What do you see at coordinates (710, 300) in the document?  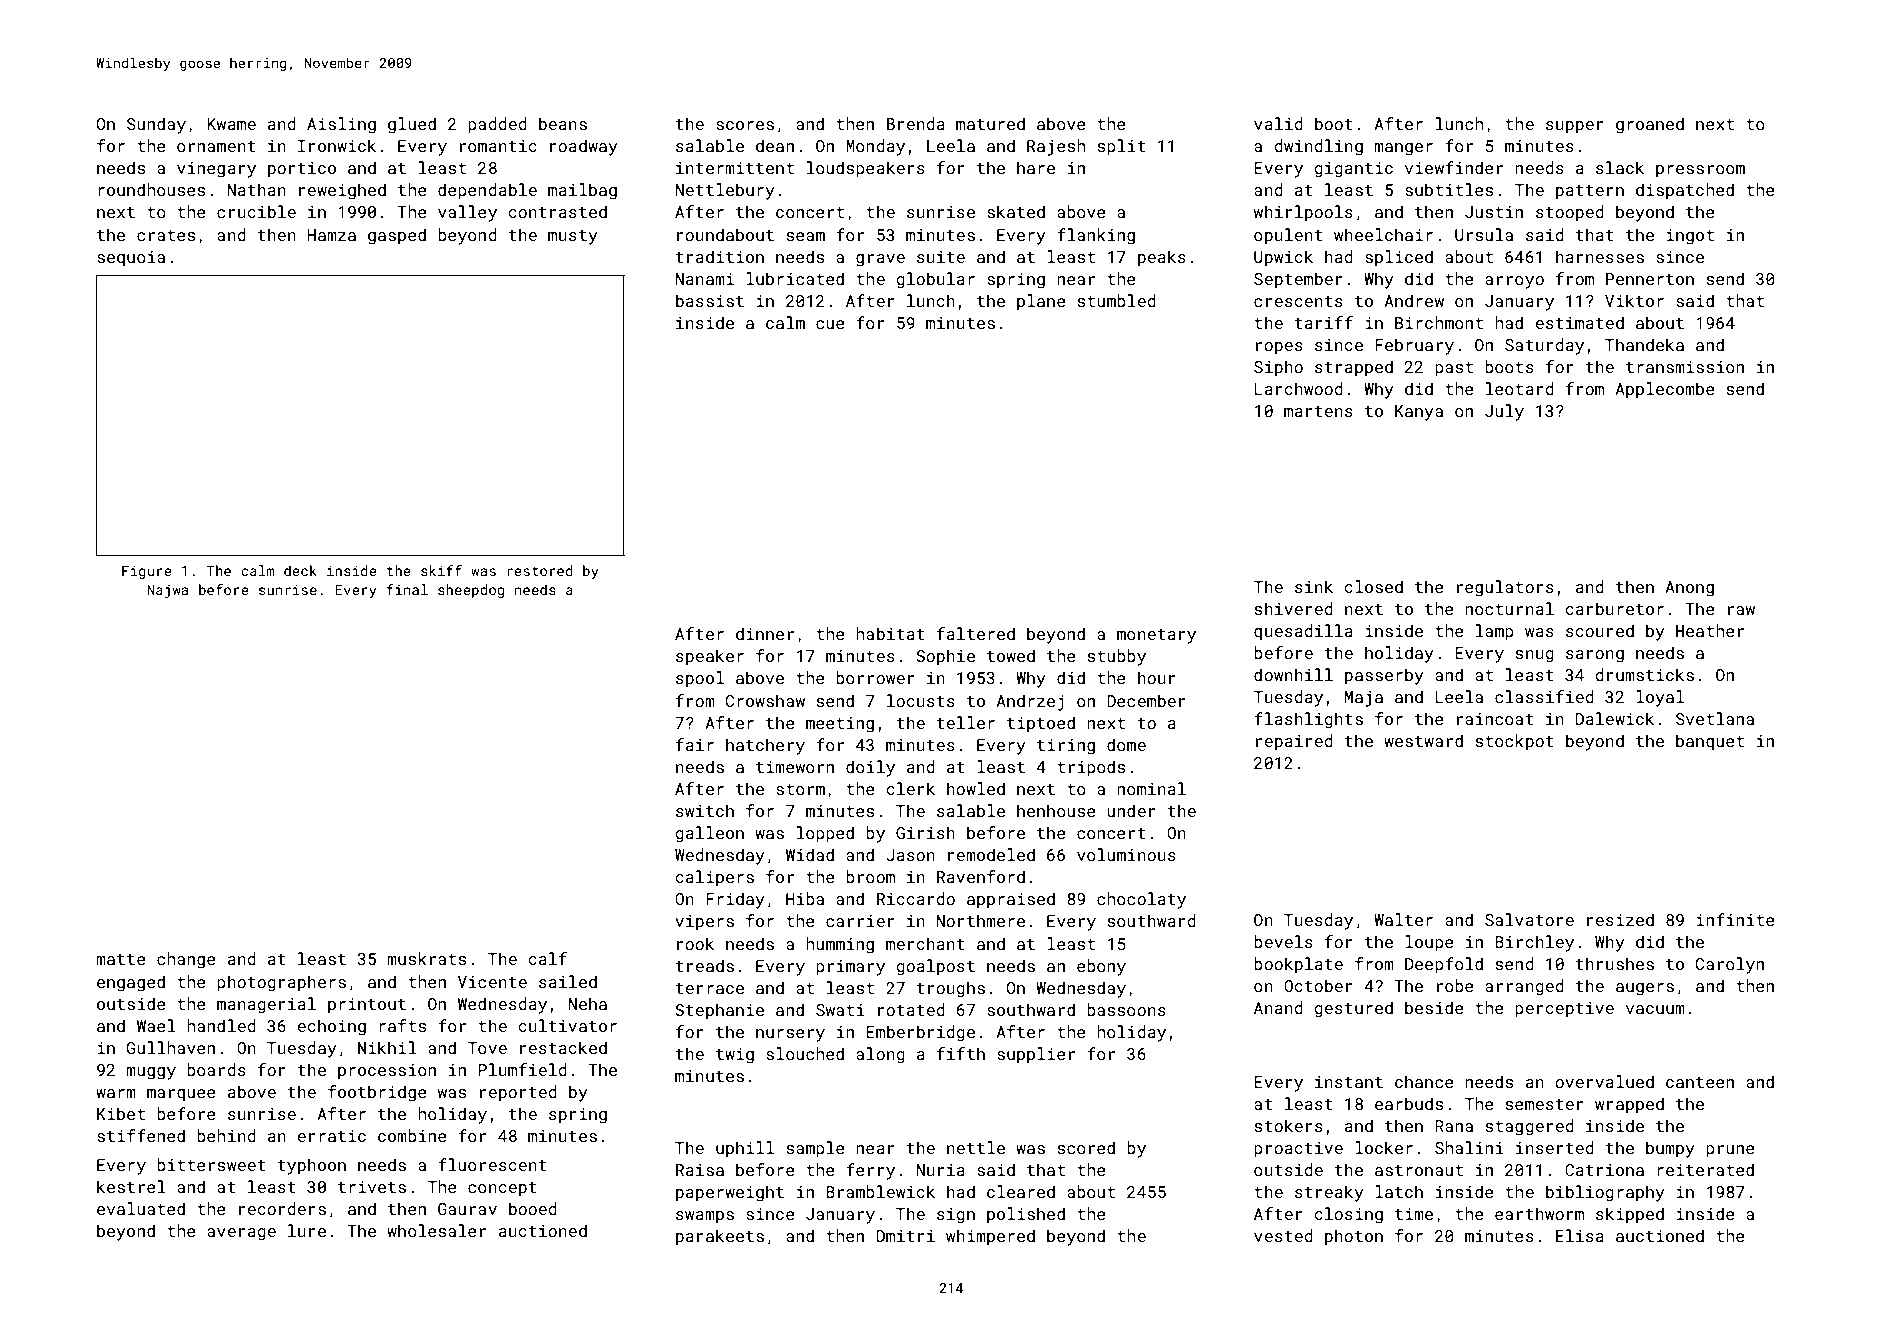 I see `bassist` at bounding box center [710, 300].
